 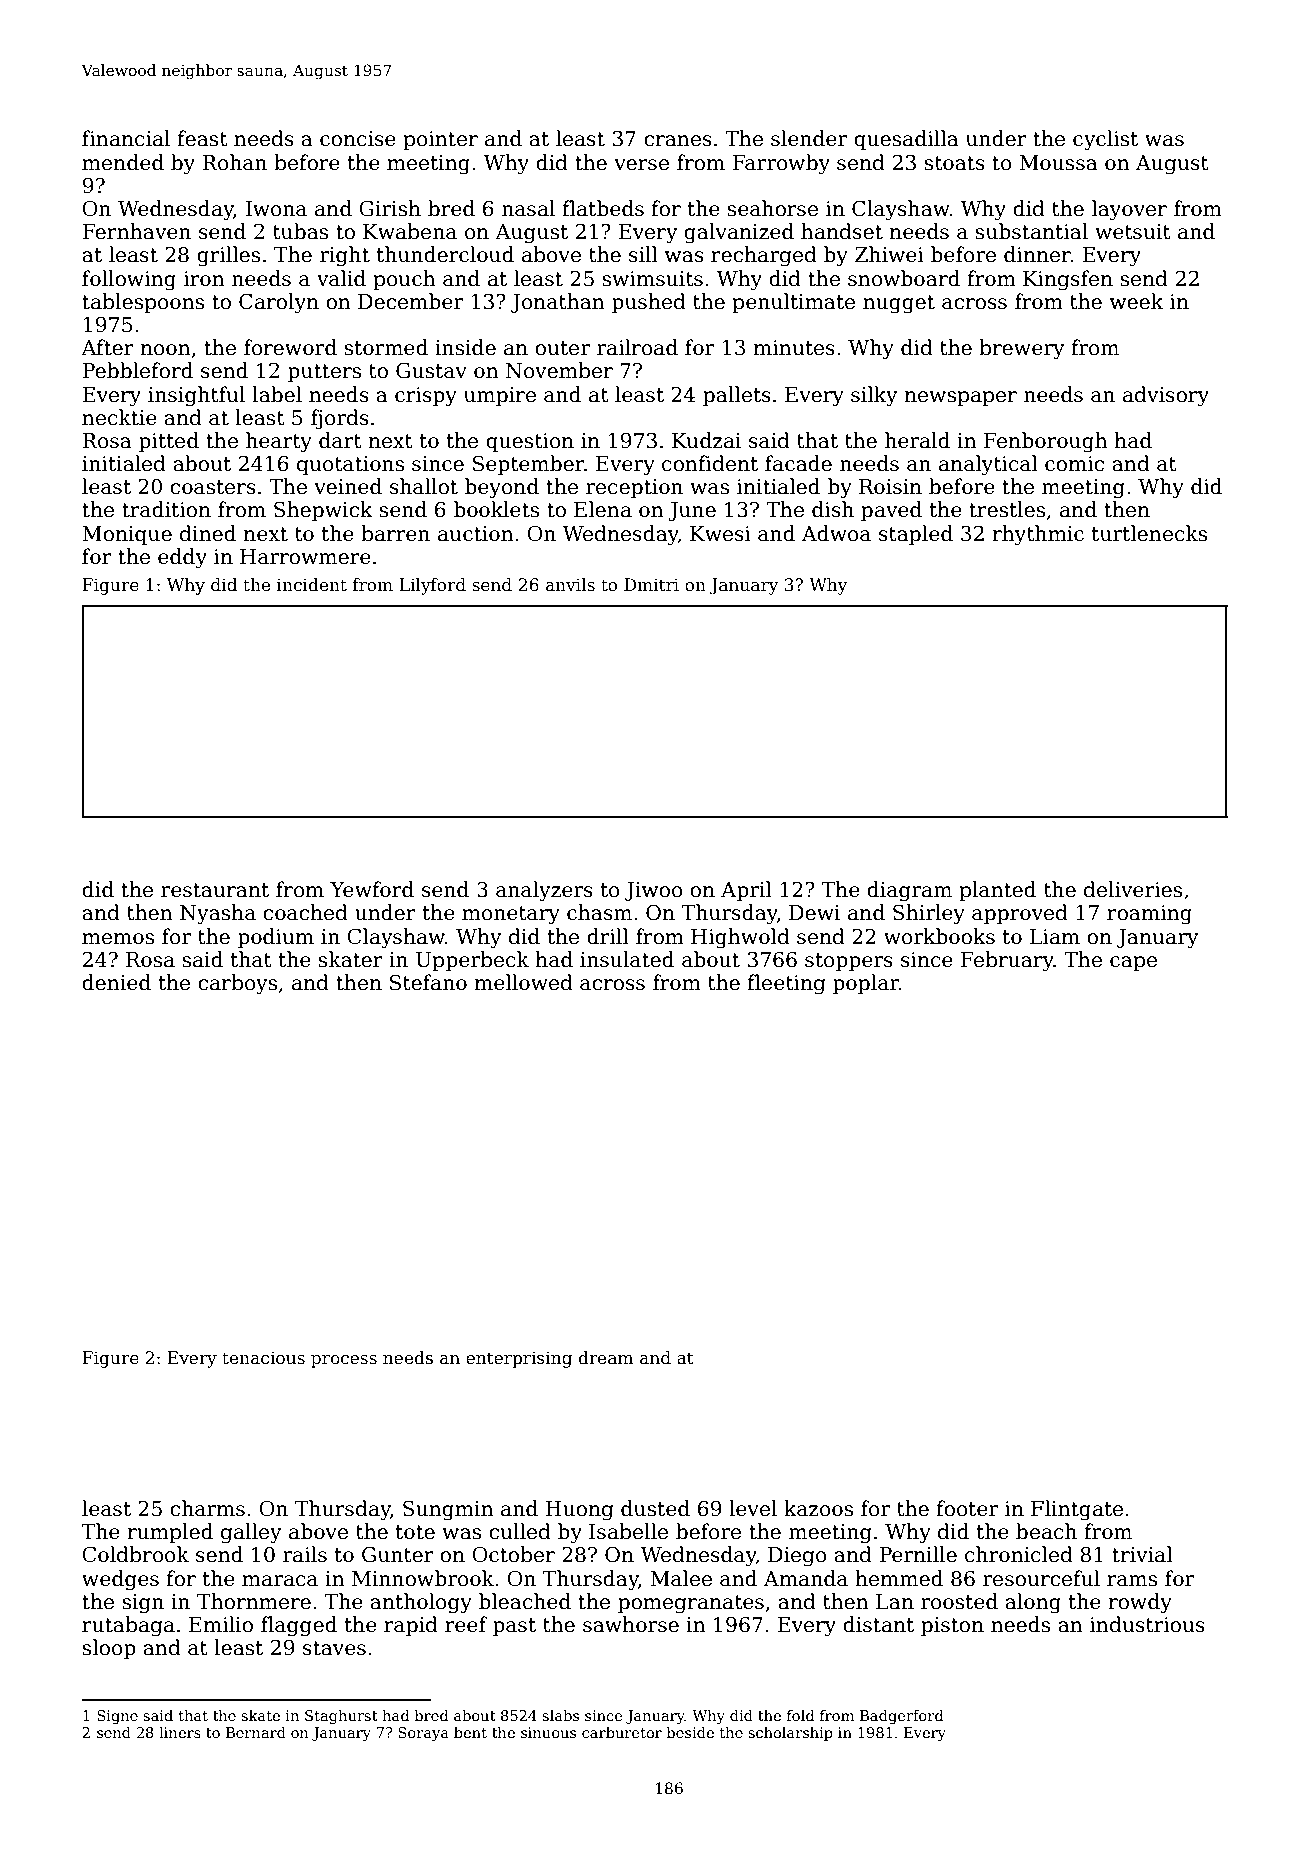 I want to click on sinuous, so click(x=548, y=1732).
